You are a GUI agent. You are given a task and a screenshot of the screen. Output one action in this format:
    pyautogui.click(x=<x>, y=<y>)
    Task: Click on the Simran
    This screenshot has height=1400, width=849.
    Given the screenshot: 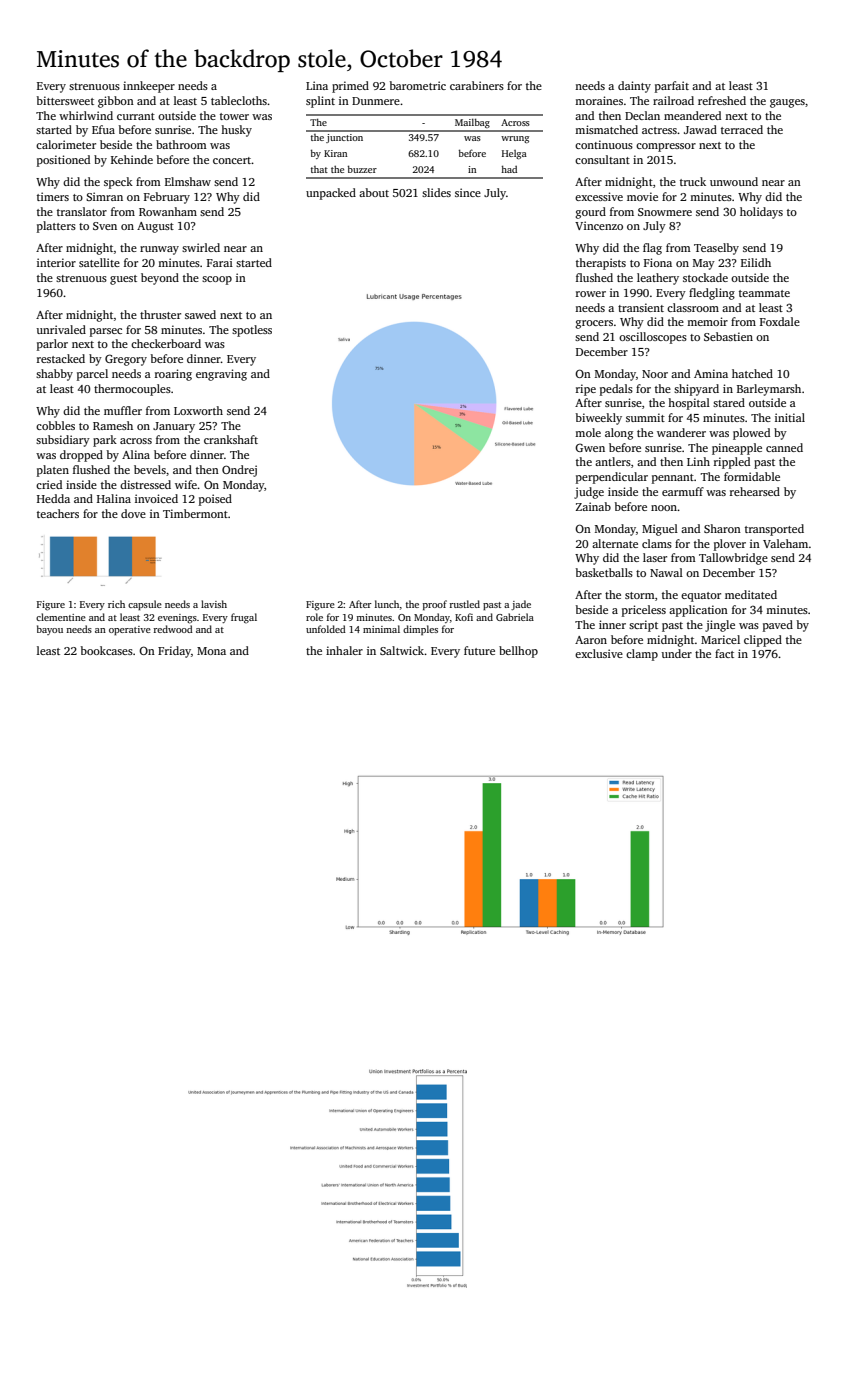 What is the action you would take?
    pyautogui.click(x=104, y=196)
